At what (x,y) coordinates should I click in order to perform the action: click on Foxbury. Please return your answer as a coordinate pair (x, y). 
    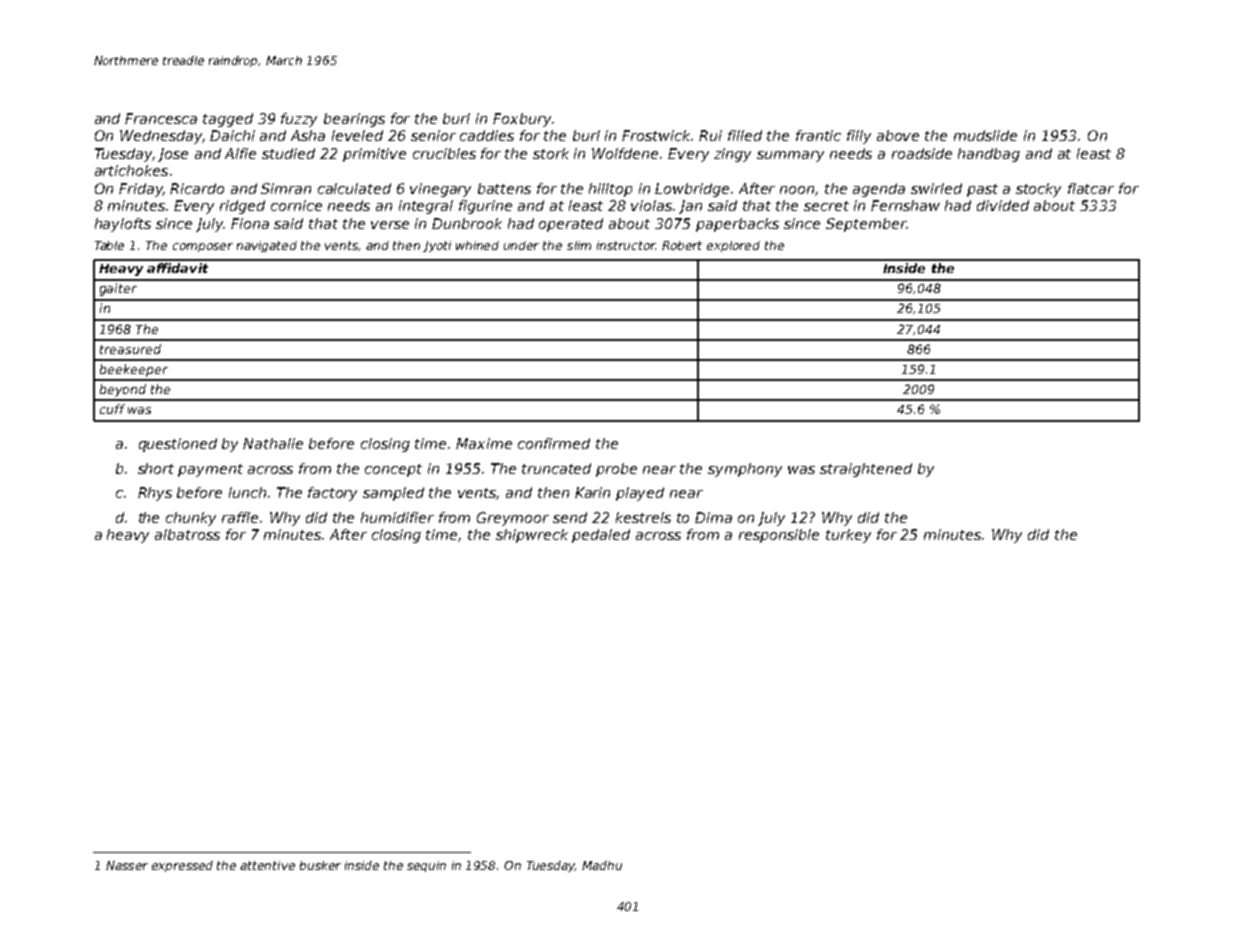
    Looking at the image, I should click on (522, 120).
